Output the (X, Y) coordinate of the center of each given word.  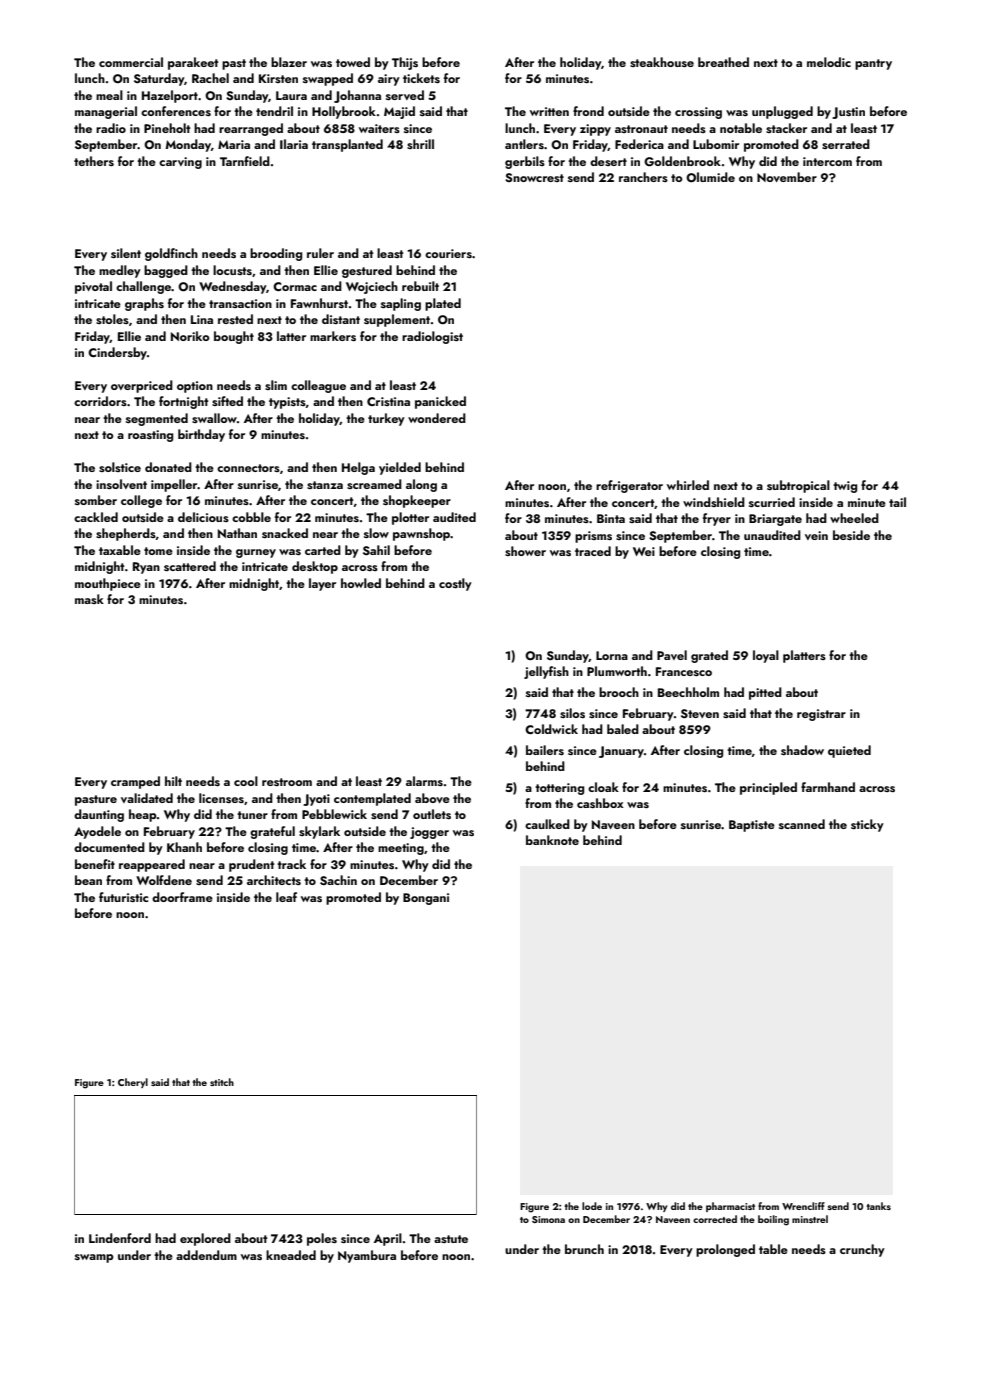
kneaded (291, 1255)
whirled (688, 485)
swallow (214, 418)
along (421, 485)
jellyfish (546, 672)
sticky (867, 825)
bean (88, 880)
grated (709, 656)
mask (89, 599)
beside (851, 535)
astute (451, 1239)
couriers (448, 253)
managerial (106, 112)
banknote (552, 840)
